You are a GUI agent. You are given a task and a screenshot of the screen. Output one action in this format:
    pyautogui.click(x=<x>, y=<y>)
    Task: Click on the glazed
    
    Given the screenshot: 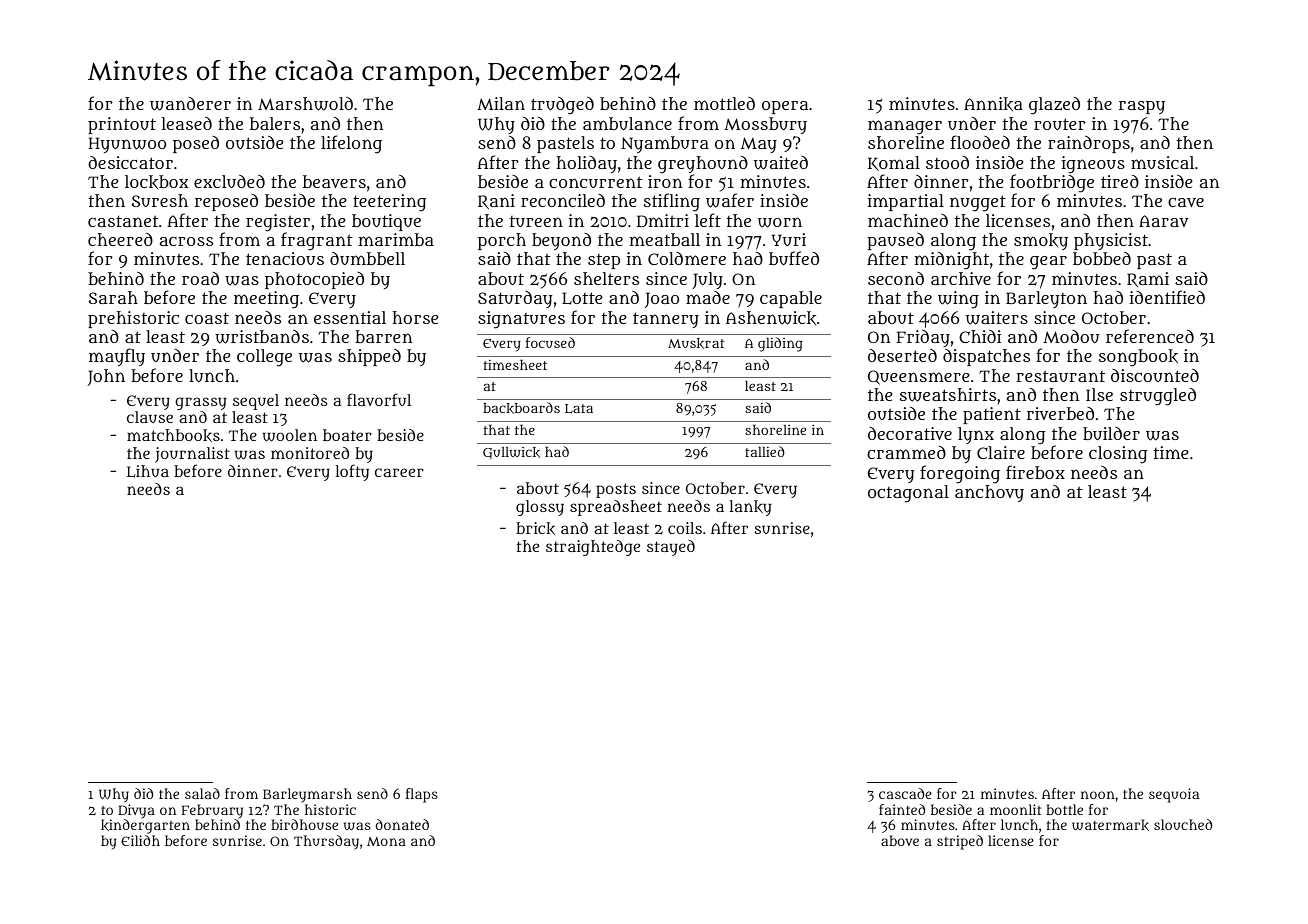 What is the action you would take?
    pyautogui.click(x=1054, y=106)
